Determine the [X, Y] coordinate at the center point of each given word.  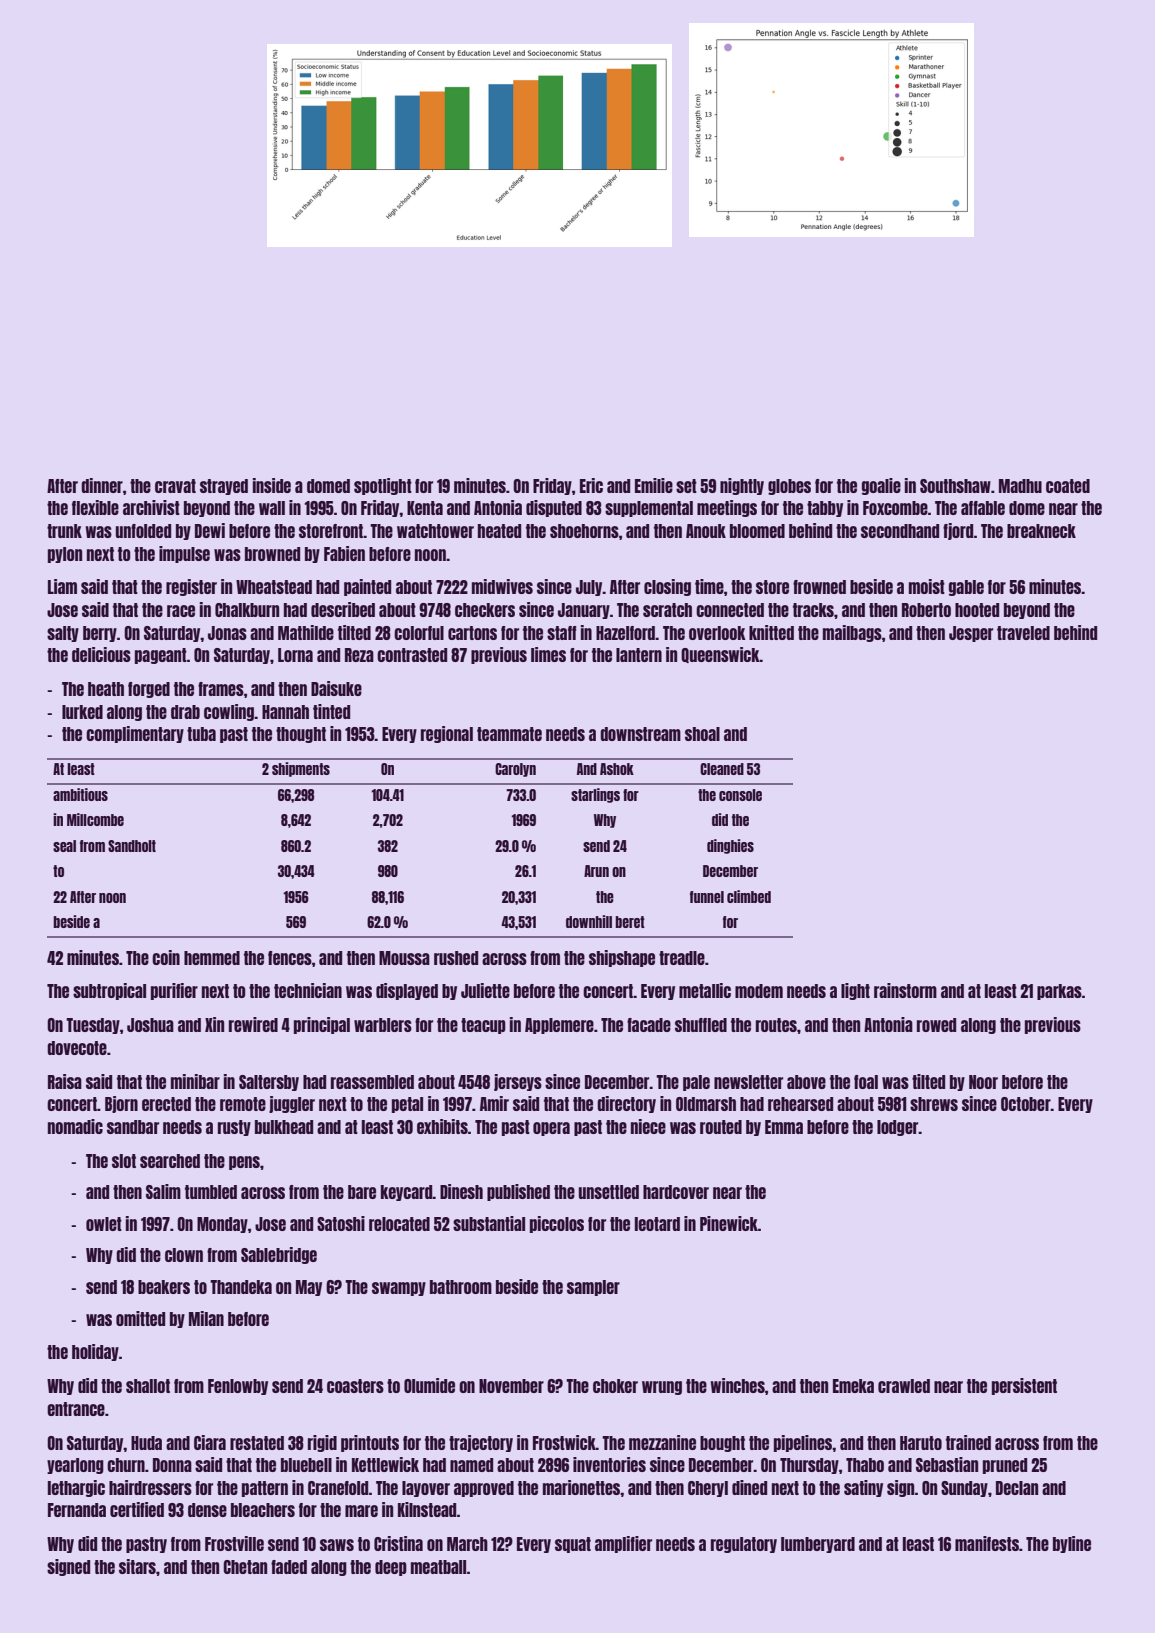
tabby [825, 509]
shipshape [622, 958]
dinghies [730, 846]
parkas [1059, 992]
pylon [65, 555]
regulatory [744, 1545]
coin [166, 957]
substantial [489, 1223]
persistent [1024, 1386]
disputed [554, 508]
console [740, 795]
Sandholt [132, 846]
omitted [140, 1318]
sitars [137, 1566]
